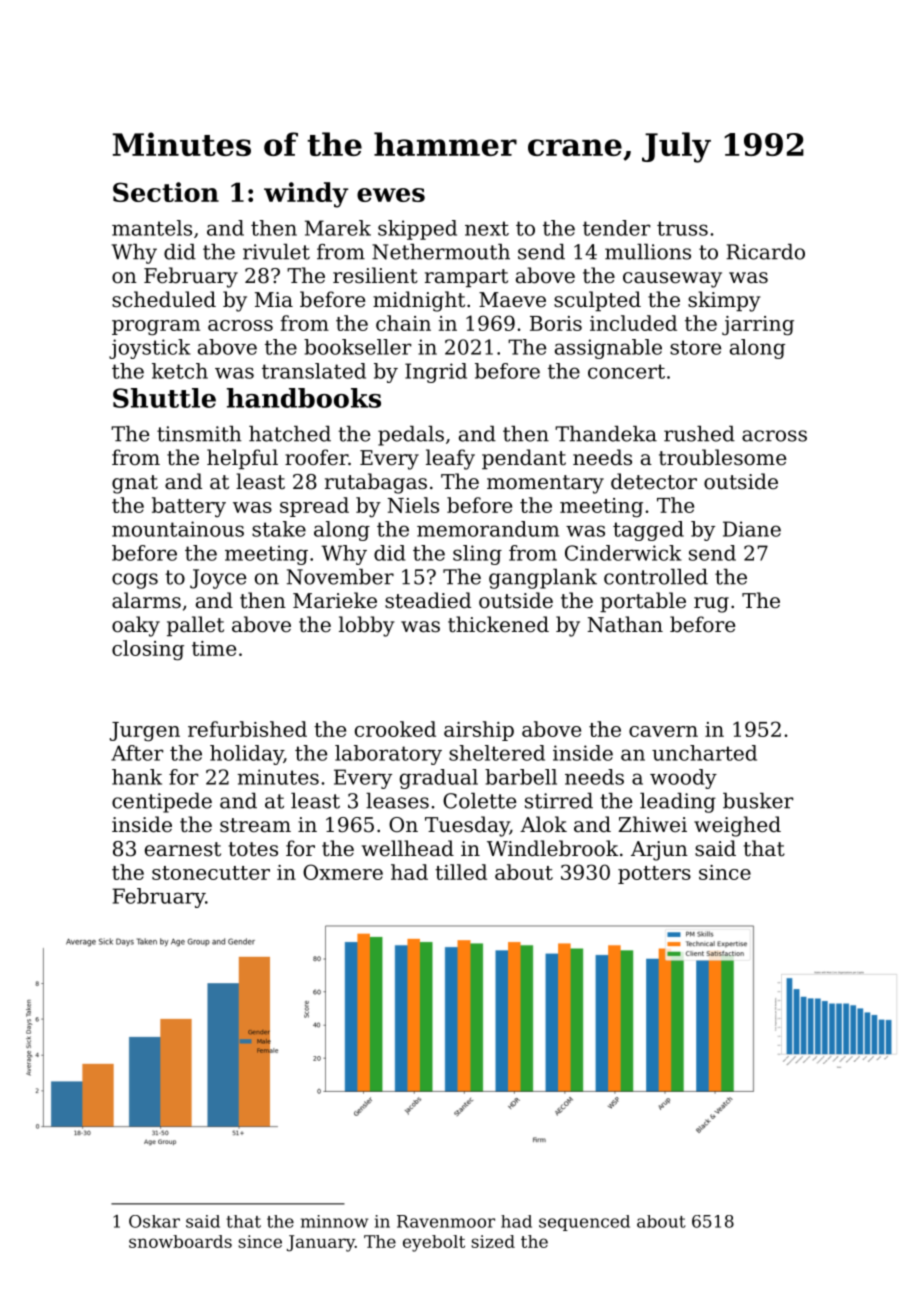 The width and height of the image is (924, 1311). What do you see at coordinates (663, 731) in the image?
I see `cavern` at bounding box center [663, 731].
